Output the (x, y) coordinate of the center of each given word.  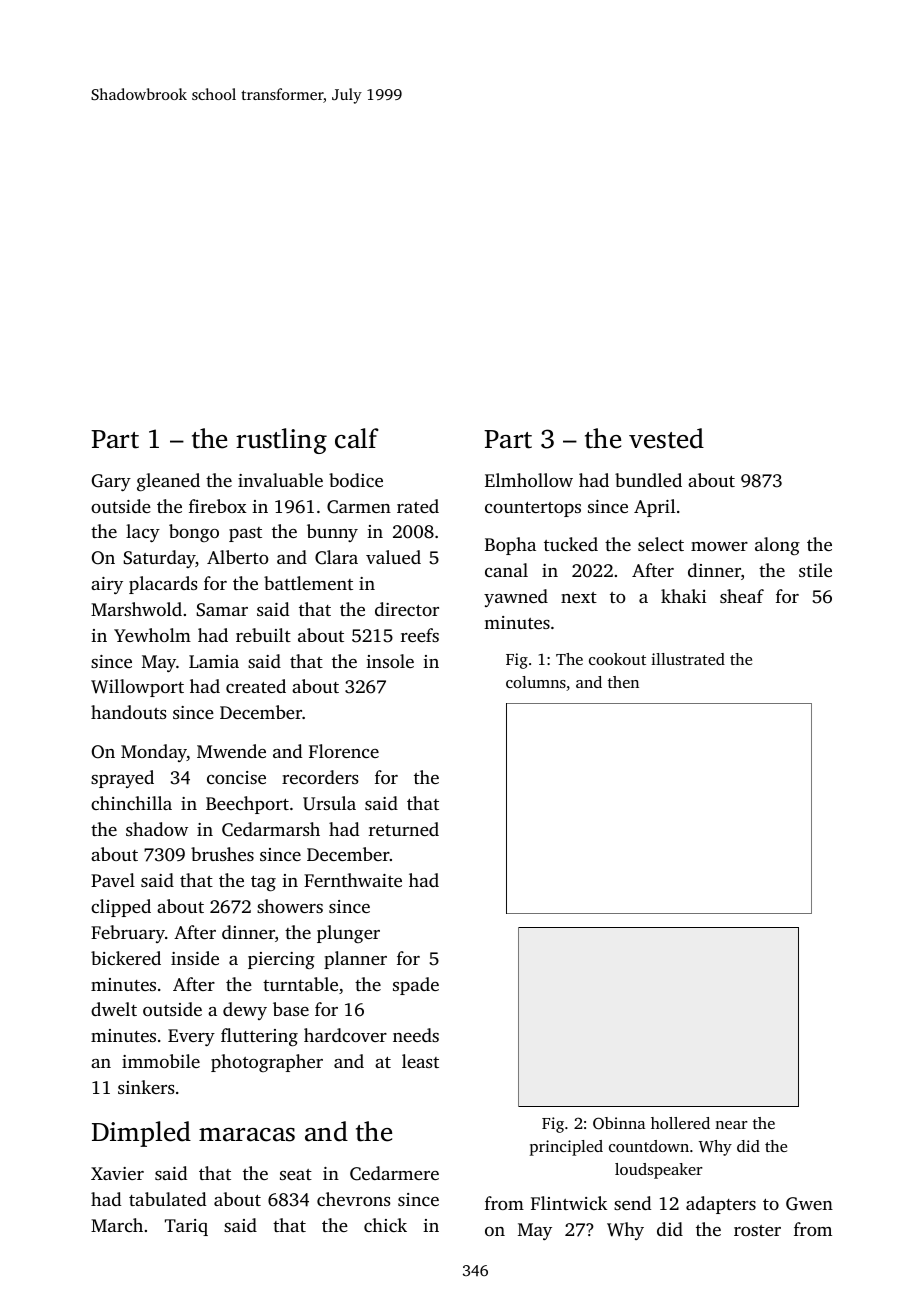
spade (416, 986)
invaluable (280, 480)
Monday (154, 753)
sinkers (146, 1087)
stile (815, 570)
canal (506, 570)
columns (536, 682)
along (777, 546)
